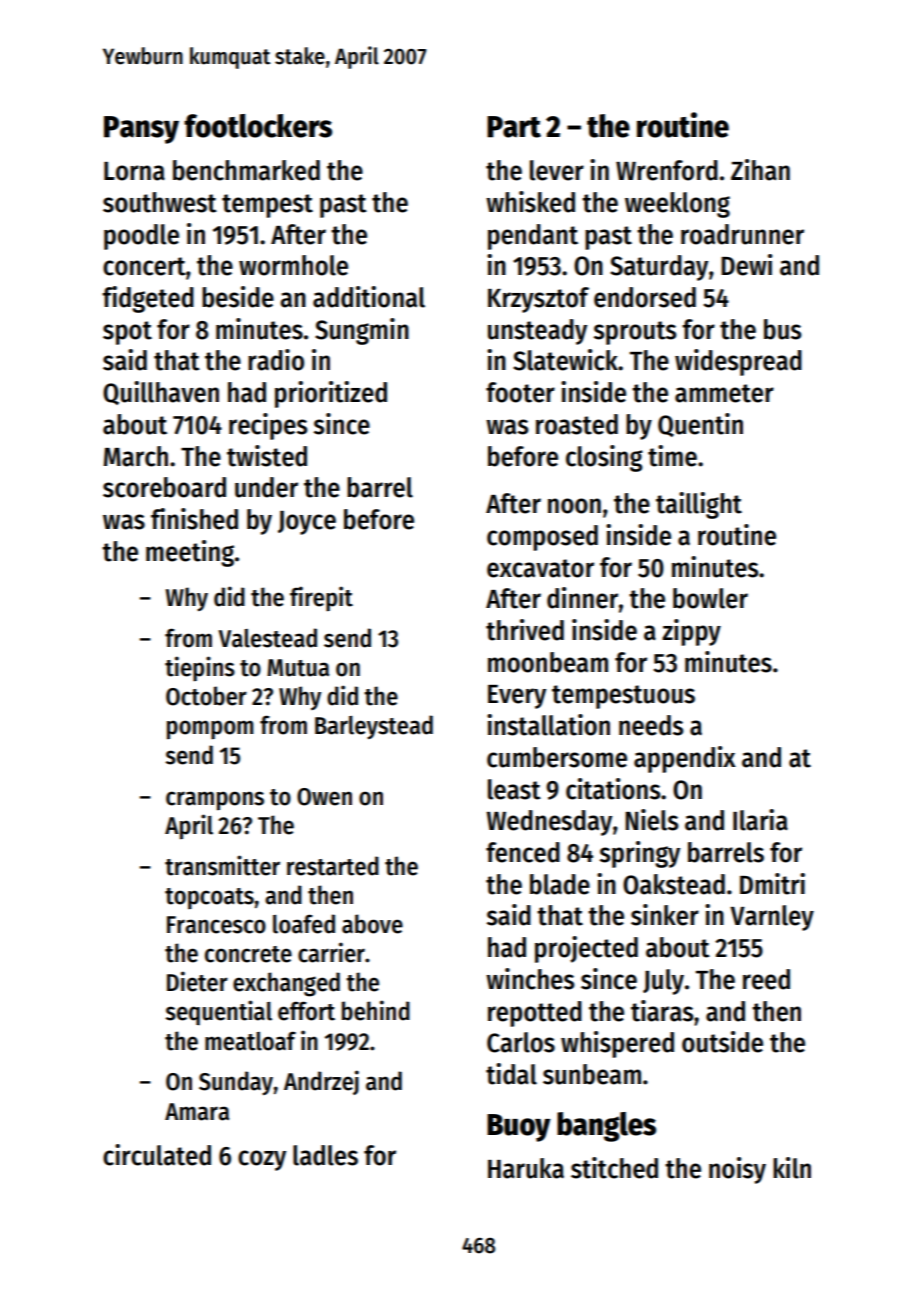 The height and width of the page is (1311, 924). Describe the element at coordinates (372, 924) in the page. I see `above` at that location.
